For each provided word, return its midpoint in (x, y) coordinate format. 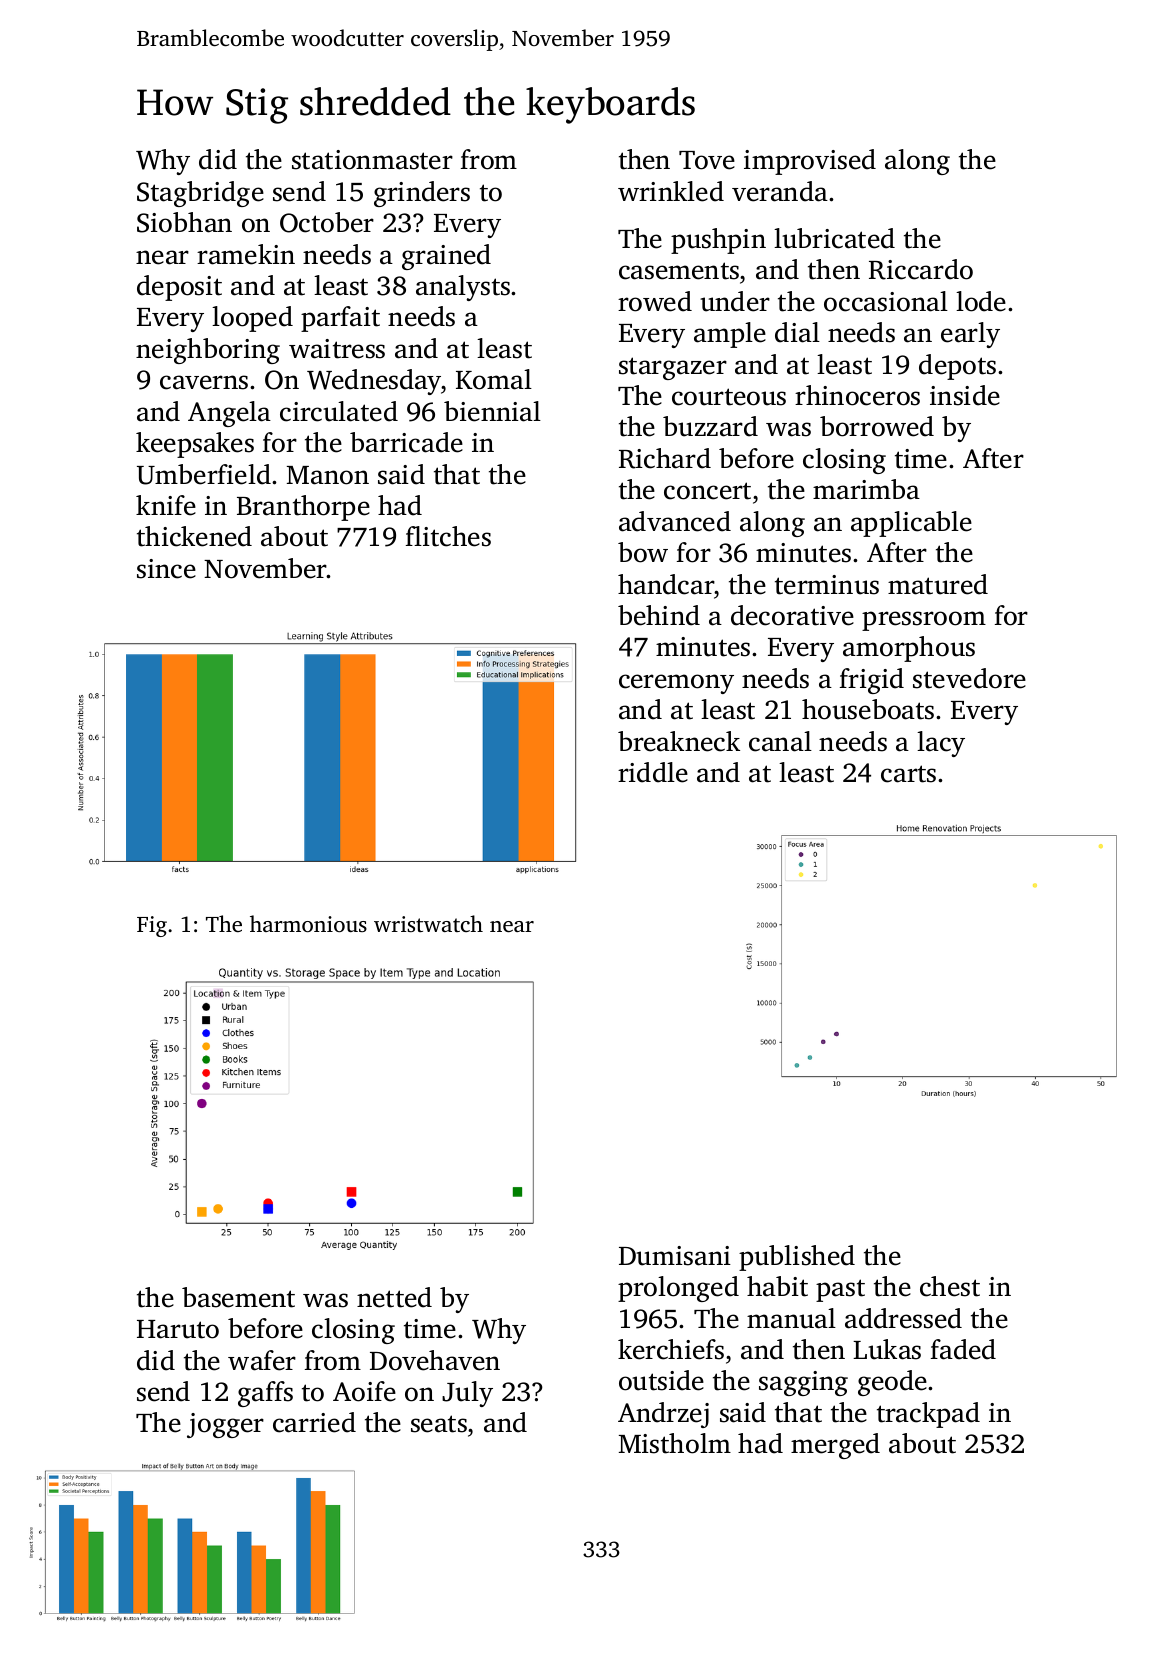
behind (659, 615)
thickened (194, 536)
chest (950, 1286)
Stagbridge (200, 194)
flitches (448, 536)
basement (238, 1297)
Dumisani (675, 1256)
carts (908, 774)
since (166, 569)
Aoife (364, 1391)
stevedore (969, 678)
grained (446, 257)
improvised (810, 162)
